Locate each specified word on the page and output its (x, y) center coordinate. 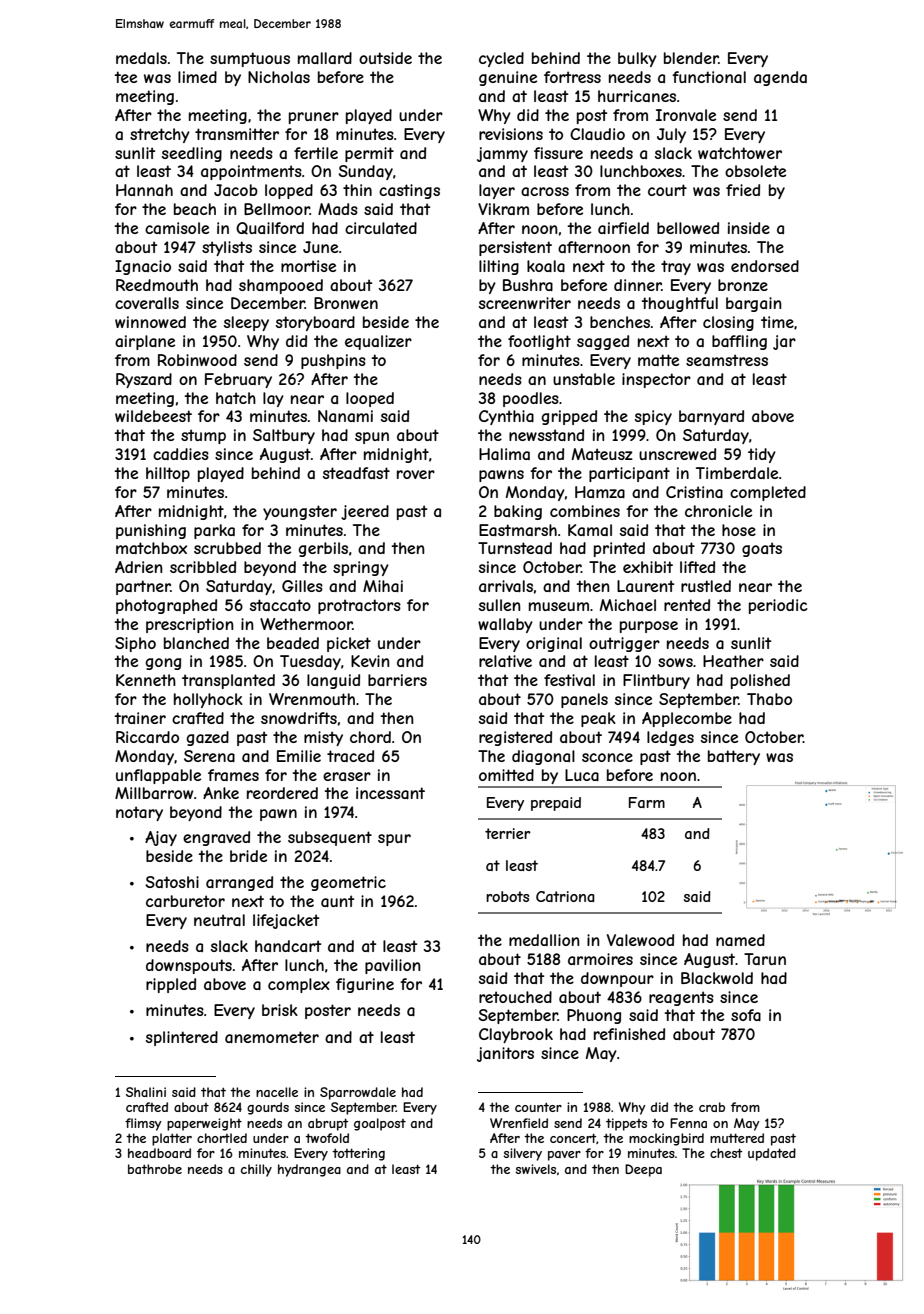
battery (734, 757)
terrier (508, 833)
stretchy (160, 135)
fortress (572, 77)
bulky (637, 59)
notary (139, 813)
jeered (365, 512)
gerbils (323, 549)
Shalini (146, 1092)
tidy (762, 455)
